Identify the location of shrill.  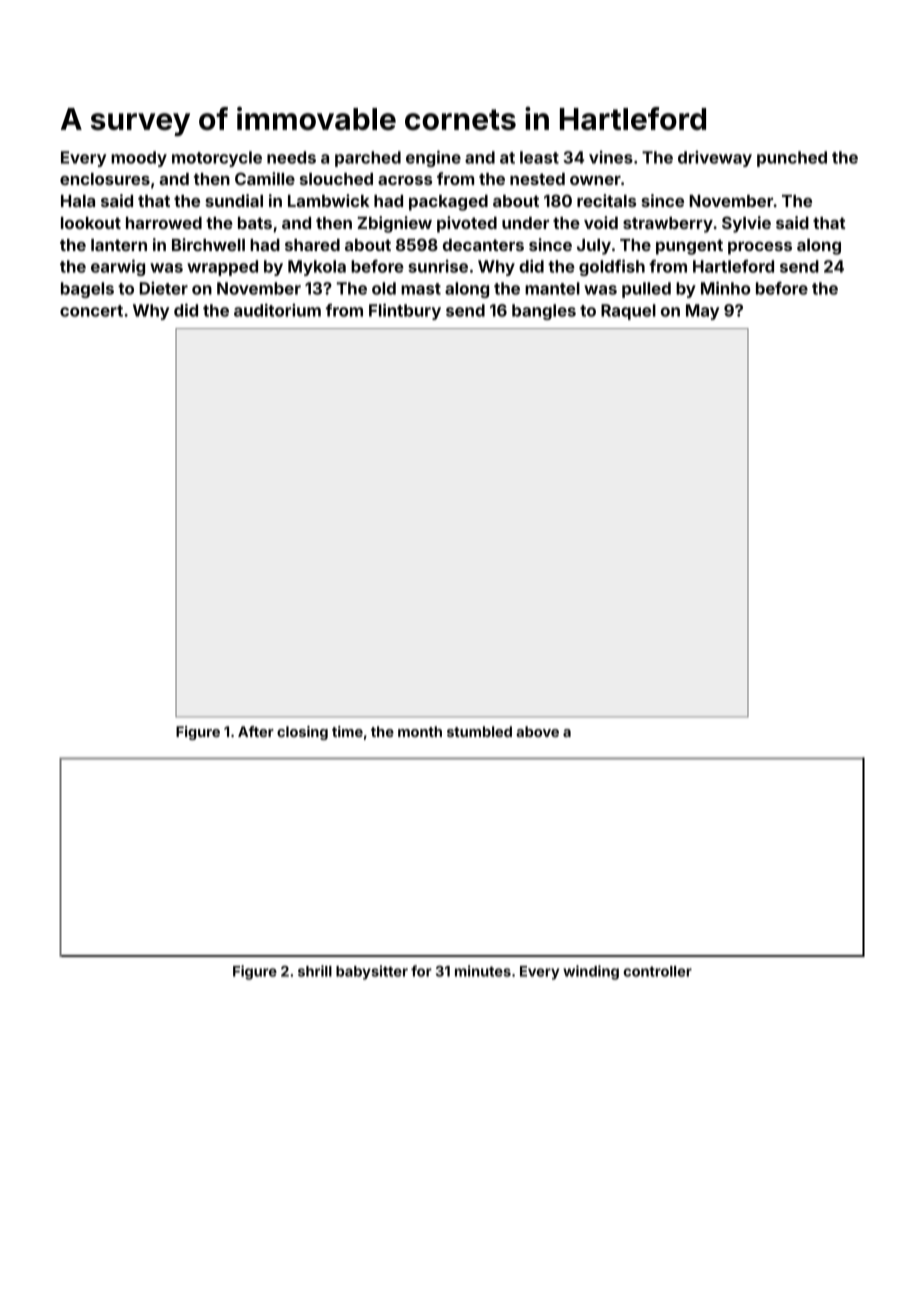
(315, 971).
